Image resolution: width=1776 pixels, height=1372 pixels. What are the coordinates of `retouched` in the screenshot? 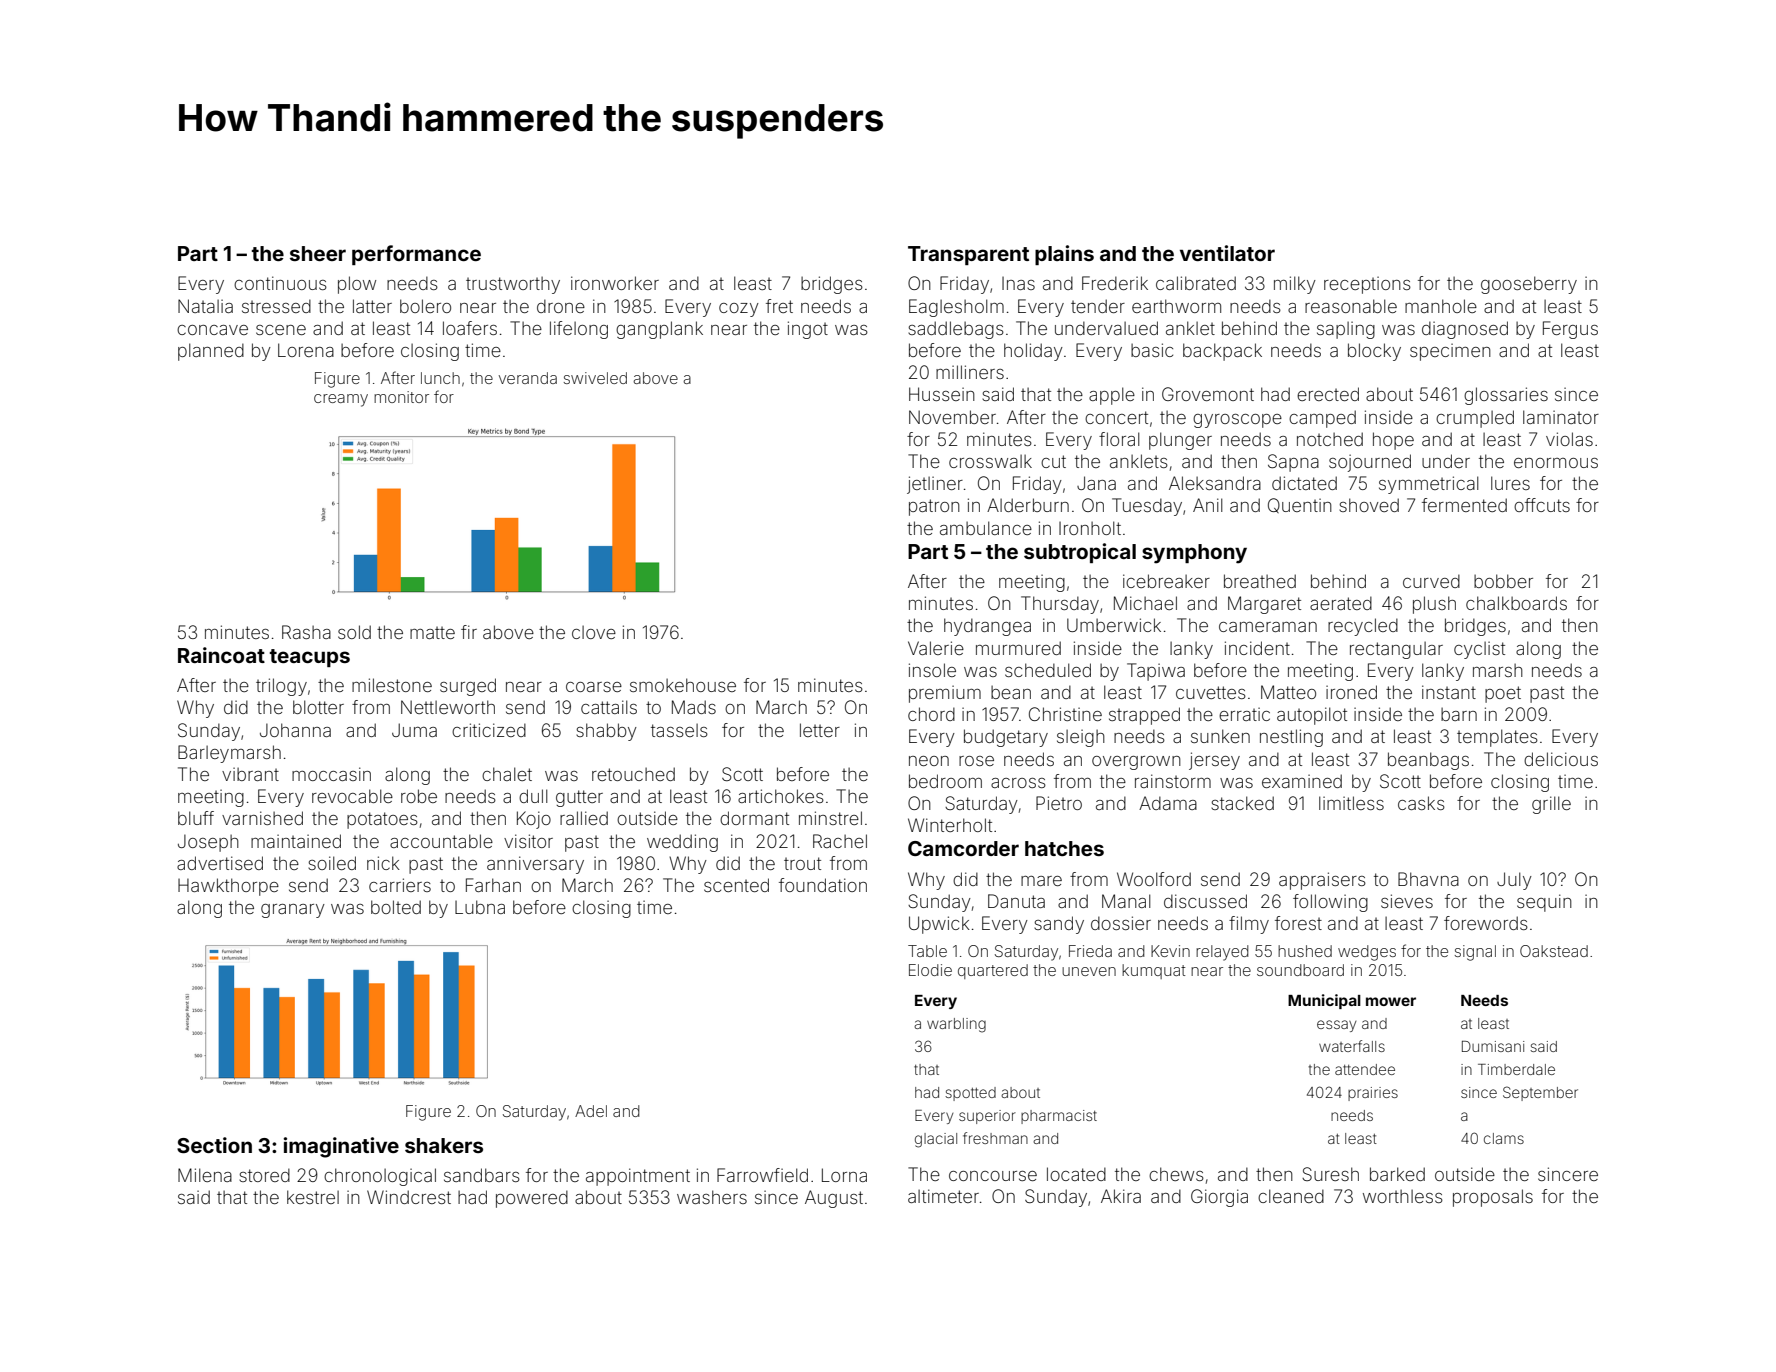 It's located at (633, 774).
